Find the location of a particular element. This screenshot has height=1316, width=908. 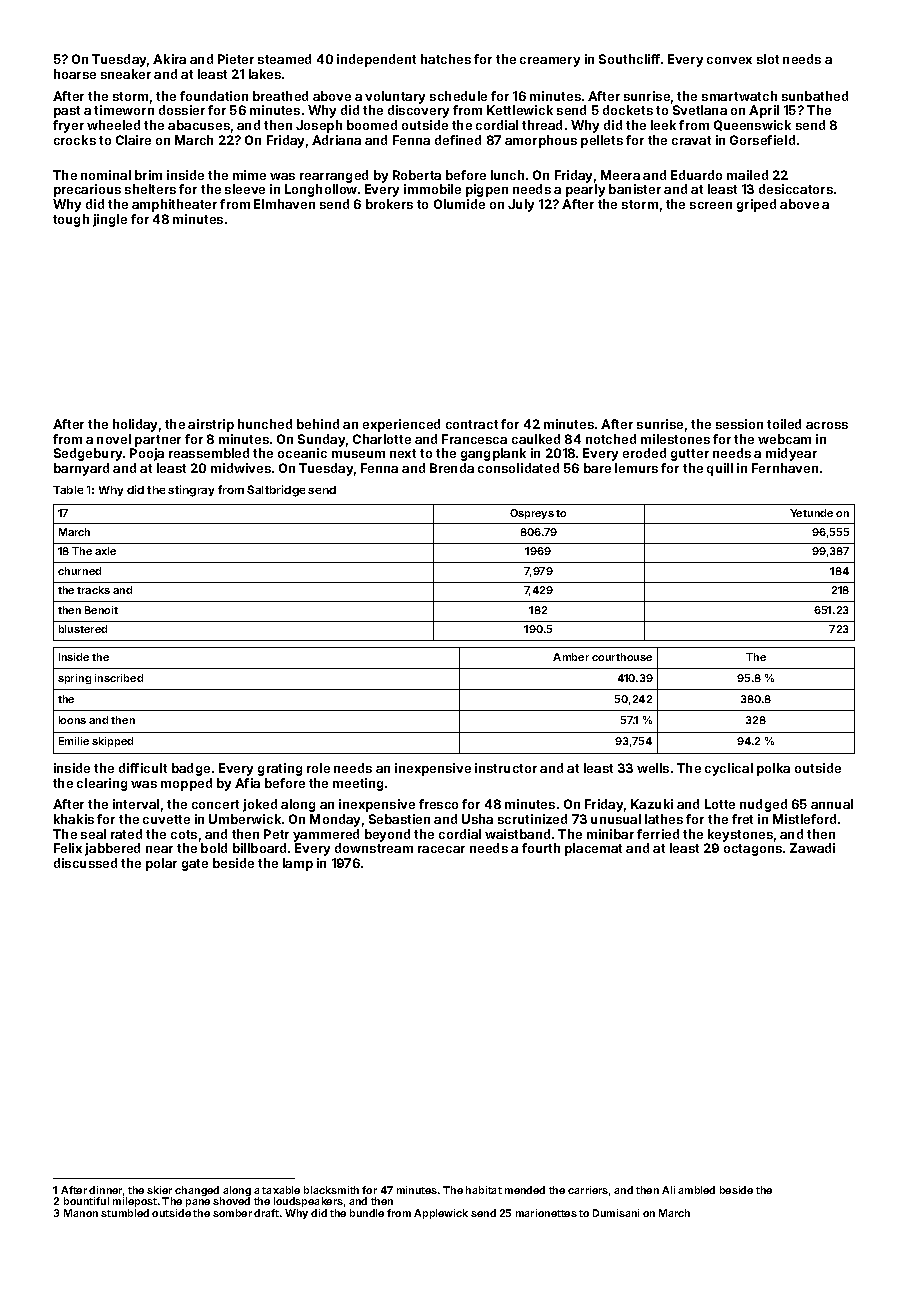

mailed is located at coordinates (747, 175).
